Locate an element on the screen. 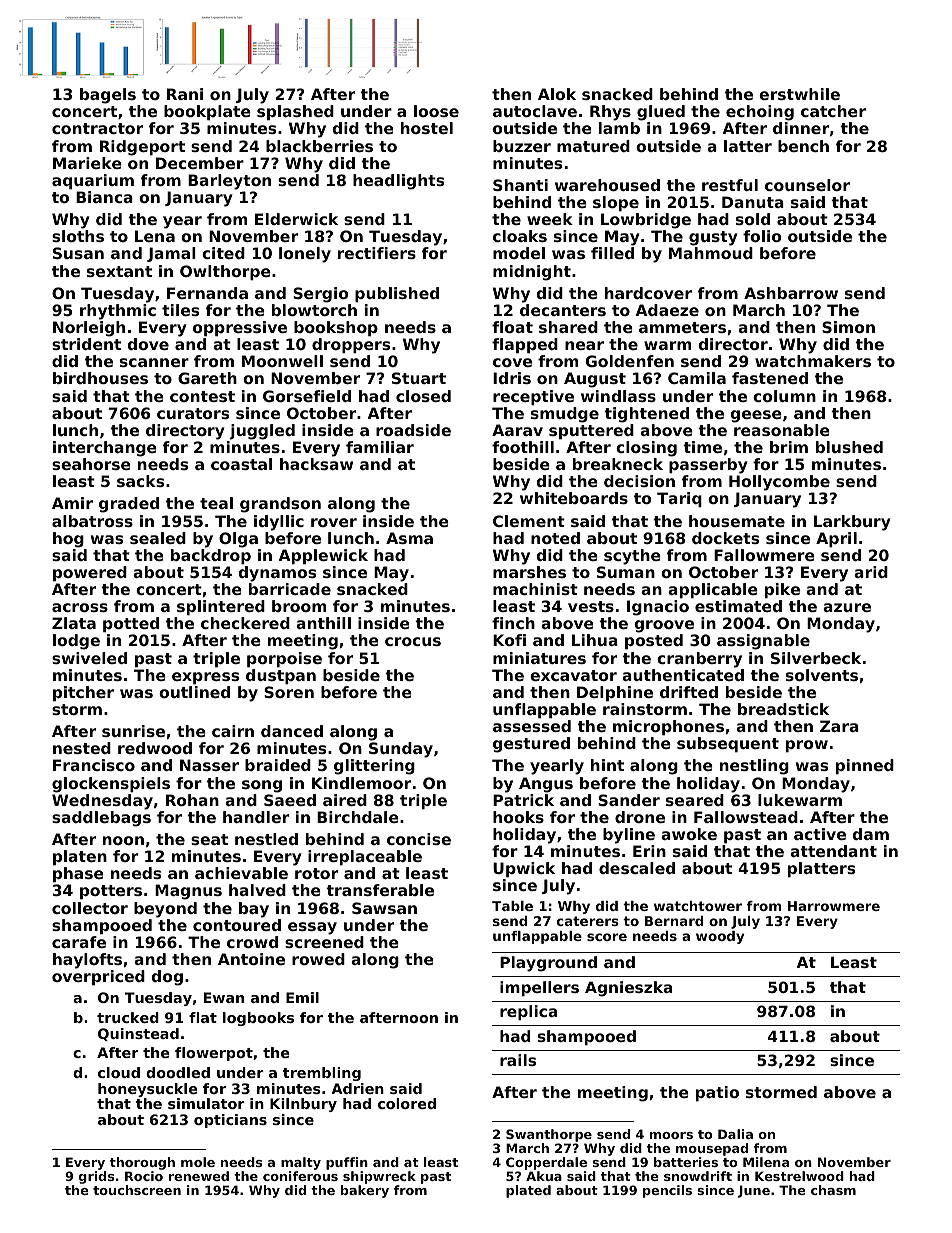  Larkbury is located at coordinates (852, 523).
